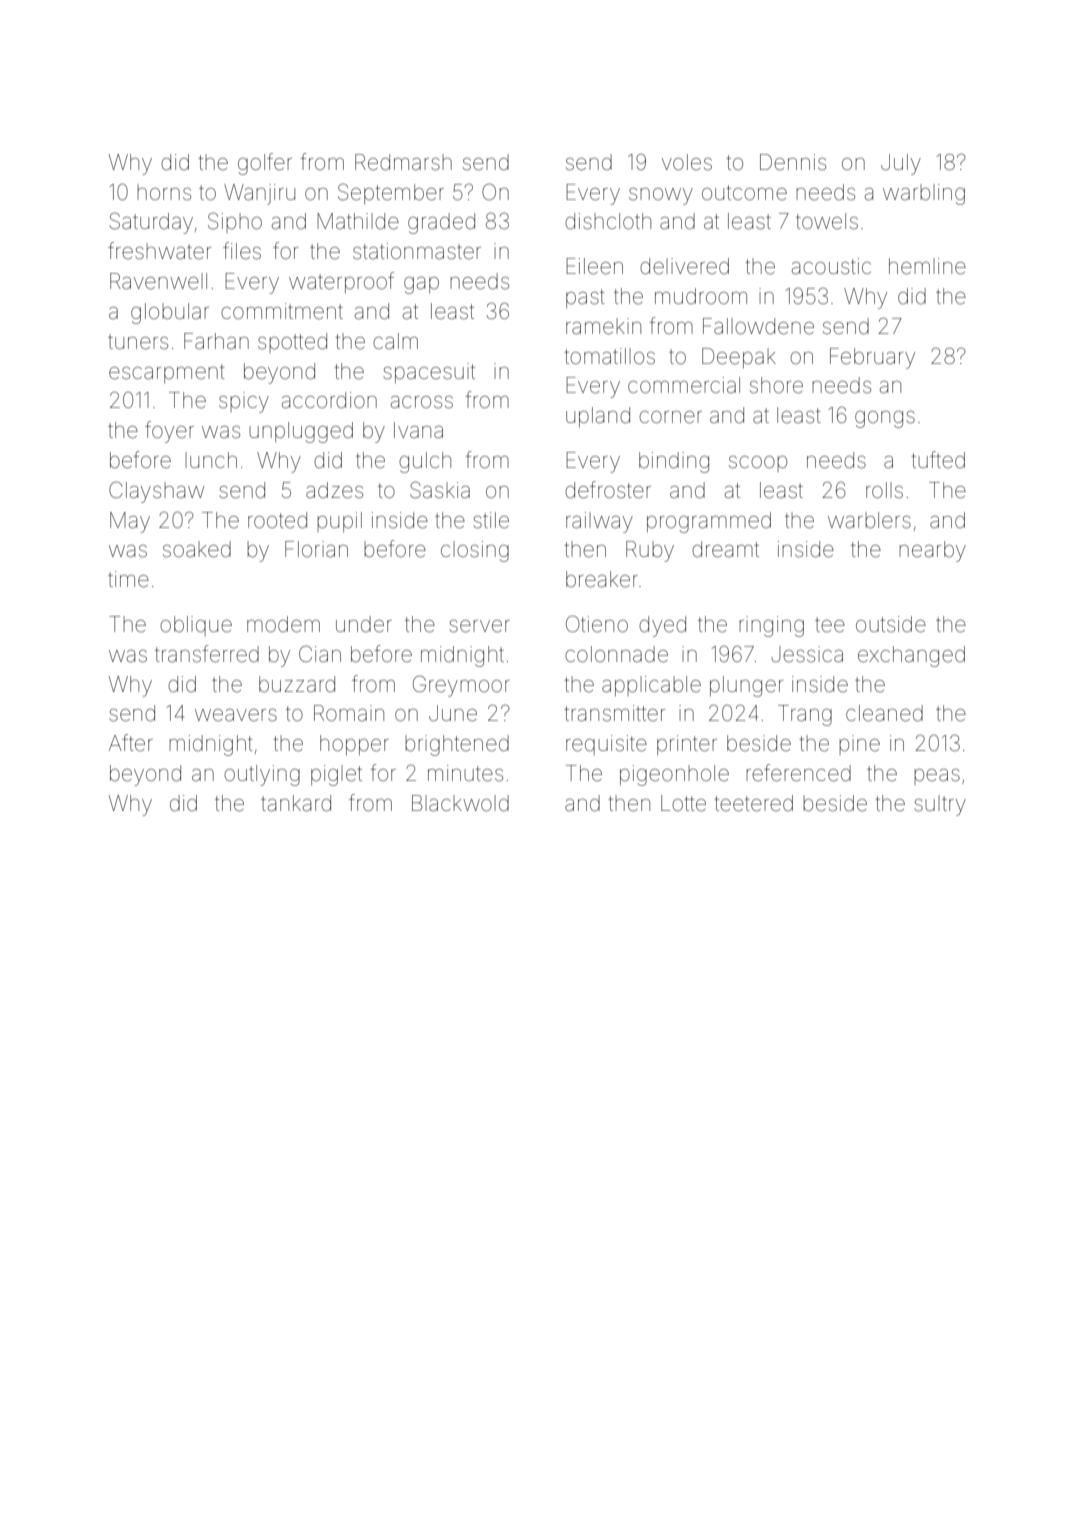  Describe the element at coordinates (831, 266) in the screenshot. I see `acoustic` at that location.
